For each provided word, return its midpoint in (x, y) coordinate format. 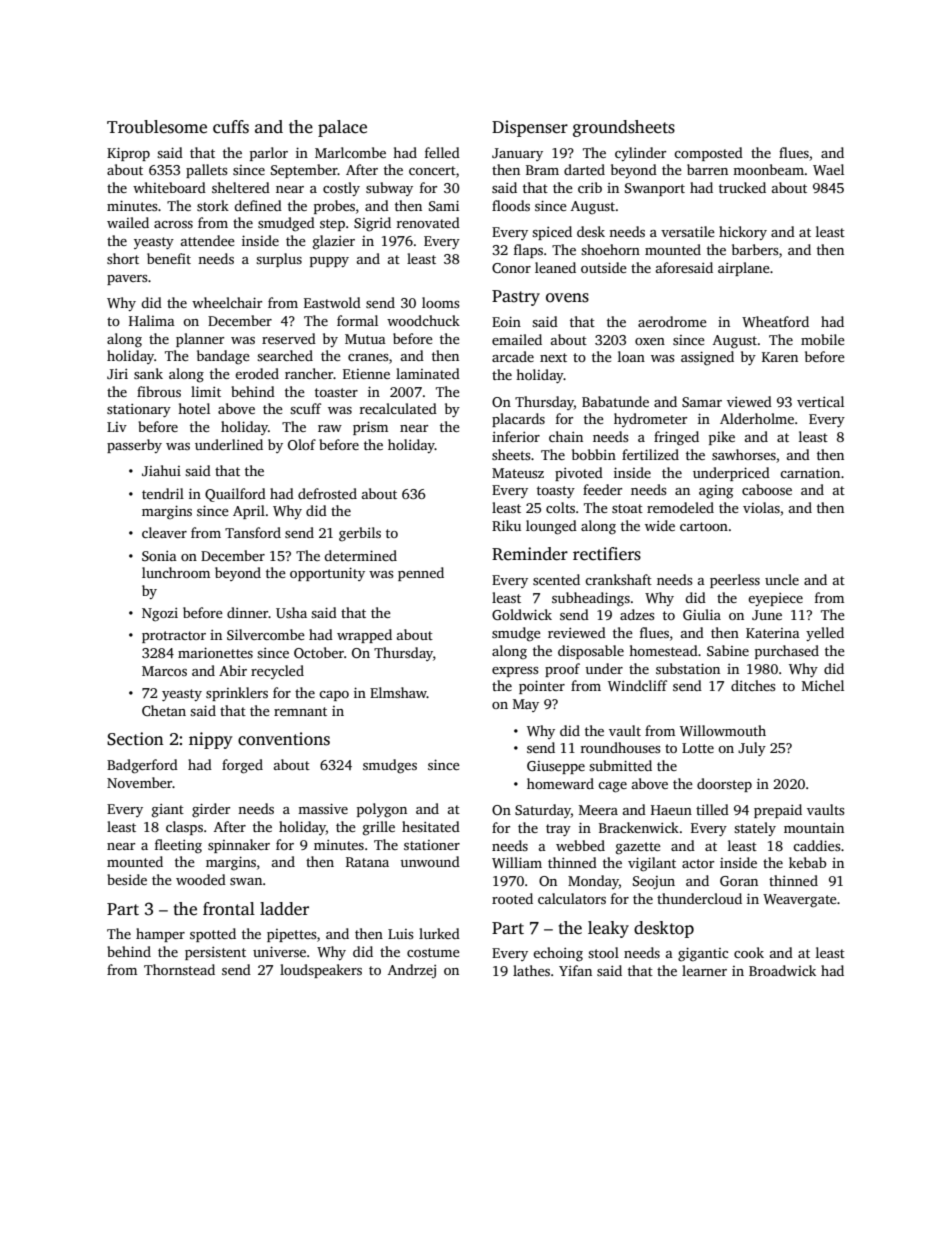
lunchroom (176, 572)
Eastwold (332, 302)
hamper (160, 935)
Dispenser (530, 128)
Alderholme (757, 418)
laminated (428, 373)
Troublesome (157, 127)
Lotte (698, 748)
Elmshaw (398, 692)
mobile (823, 339)
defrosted (327, 493)
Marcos (164, 671)
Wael (828, 169)
